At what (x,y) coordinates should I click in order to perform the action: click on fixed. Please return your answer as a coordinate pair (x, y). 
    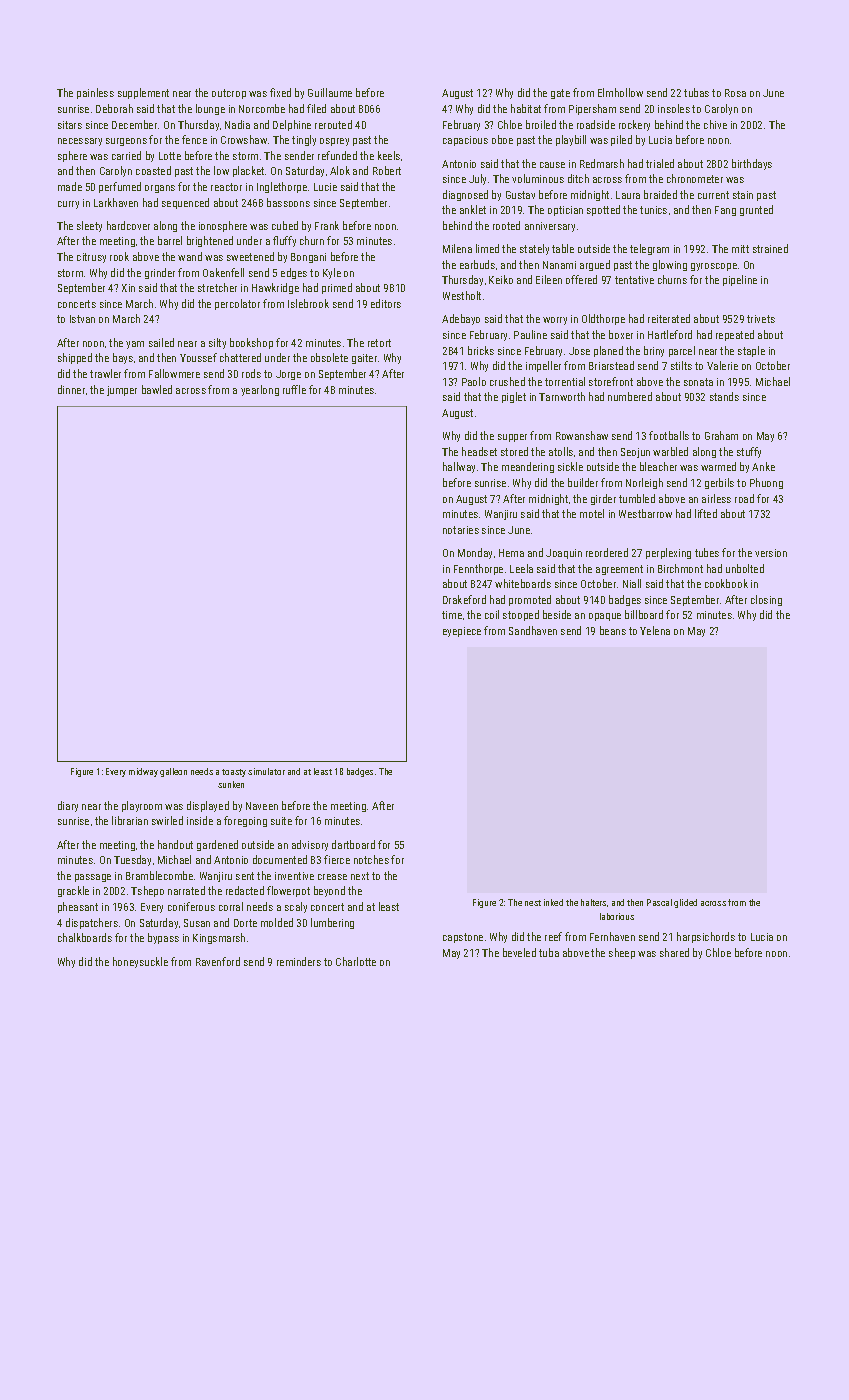
    Looking at the image, I should click on (280, 92).
